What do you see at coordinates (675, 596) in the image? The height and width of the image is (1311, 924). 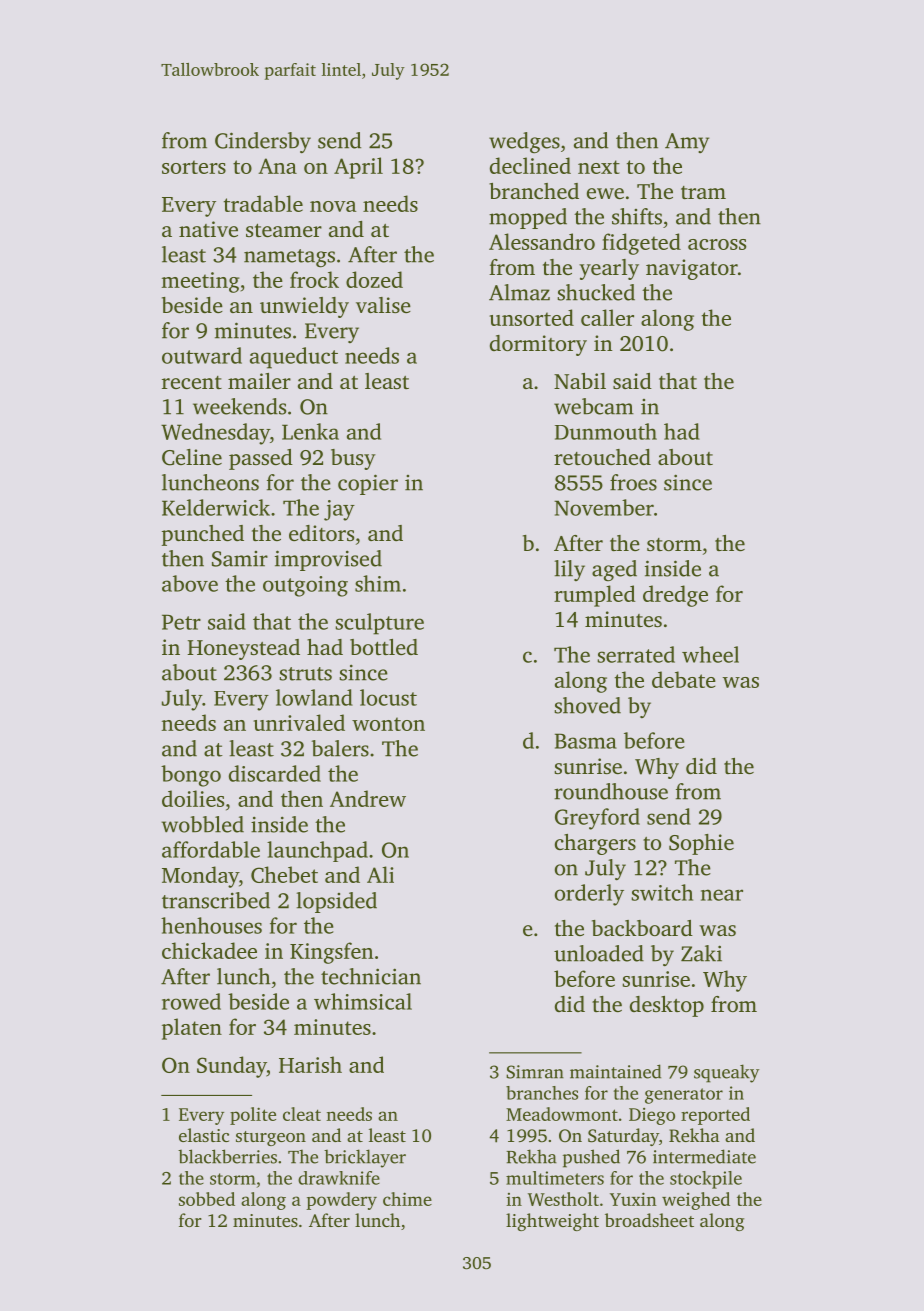 I see `dredge` at bounding box center [675, 596].
